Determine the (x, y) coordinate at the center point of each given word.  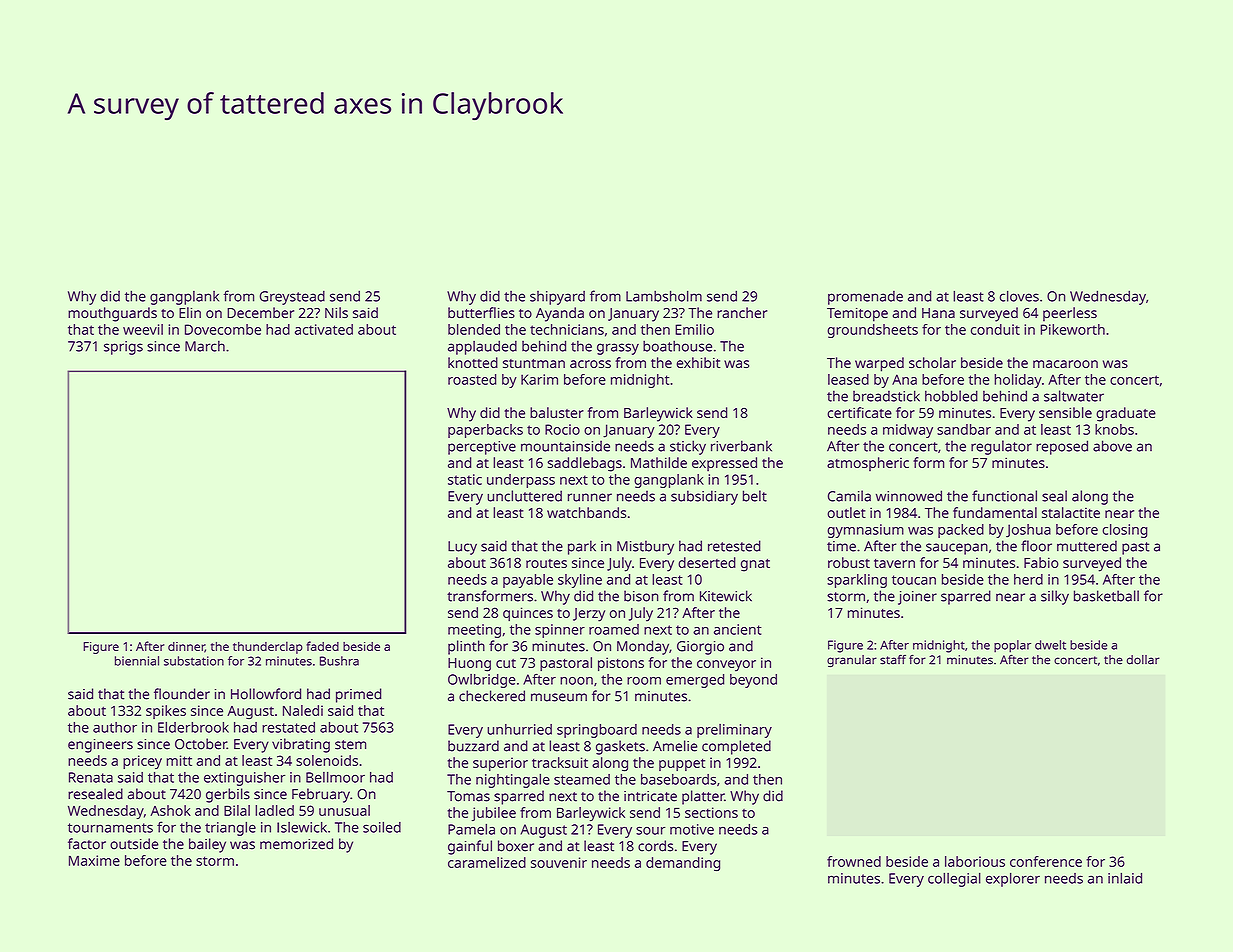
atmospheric (868, 464)
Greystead (292, 297)
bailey (207, 845)
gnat (755, 565)
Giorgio (700, 648)
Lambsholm (664, 296)
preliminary (734, 731)
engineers (100, 746)
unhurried (519, 729)
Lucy (462, 548)
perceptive (482, 448)
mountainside (565, 446)
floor (1036, 546)
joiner (917, 598)
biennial (137, 661)
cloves (1019, 296)
